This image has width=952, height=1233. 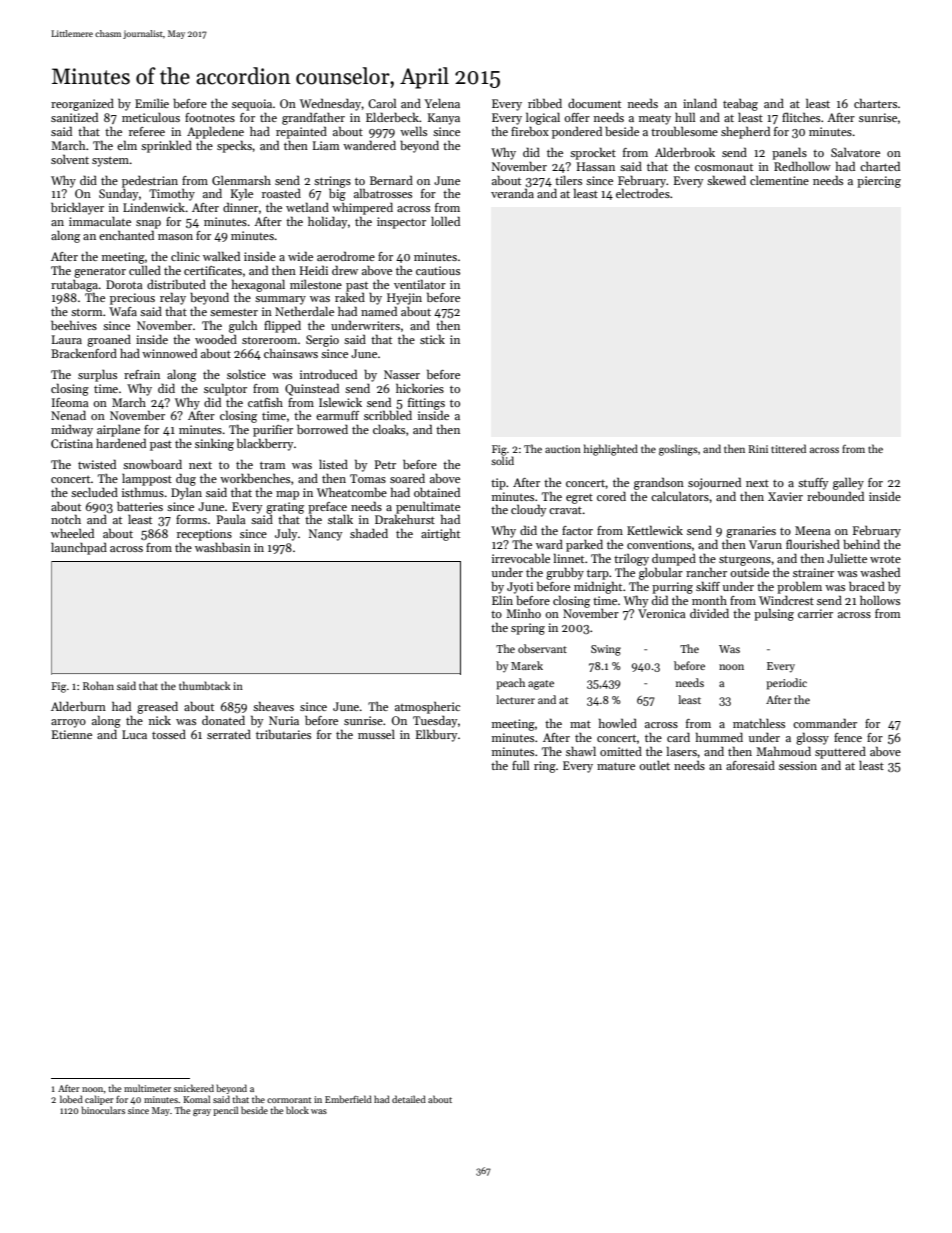 I want to click on caliper, so click(x=99, y=1100).
